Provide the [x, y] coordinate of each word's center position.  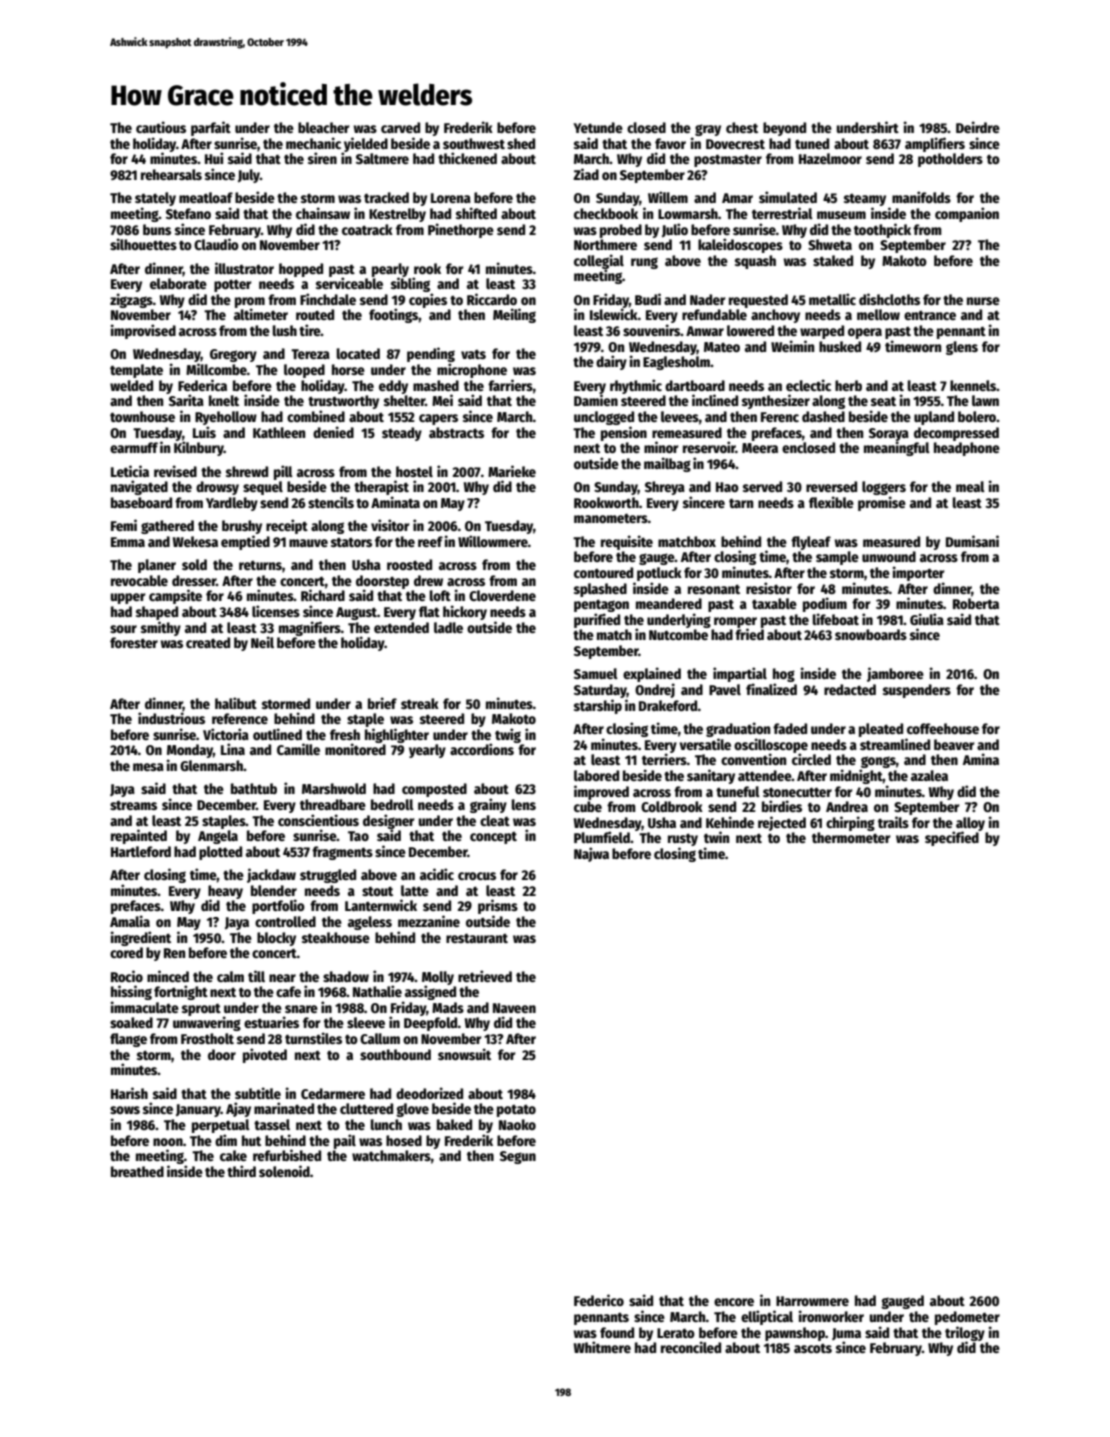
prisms [498, 906]
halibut [236, 703]
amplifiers [935, 144]
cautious [161, 127]
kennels [973, 385]
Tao [358, 836]
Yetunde [598, 127]
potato [516, 1110]
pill [283, 472]
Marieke [512, 471]
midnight [856, 776]
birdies [782, 806]
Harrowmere [812, 1301]
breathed [137, 1171]
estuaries [271, 1022]
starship [598, 706]
